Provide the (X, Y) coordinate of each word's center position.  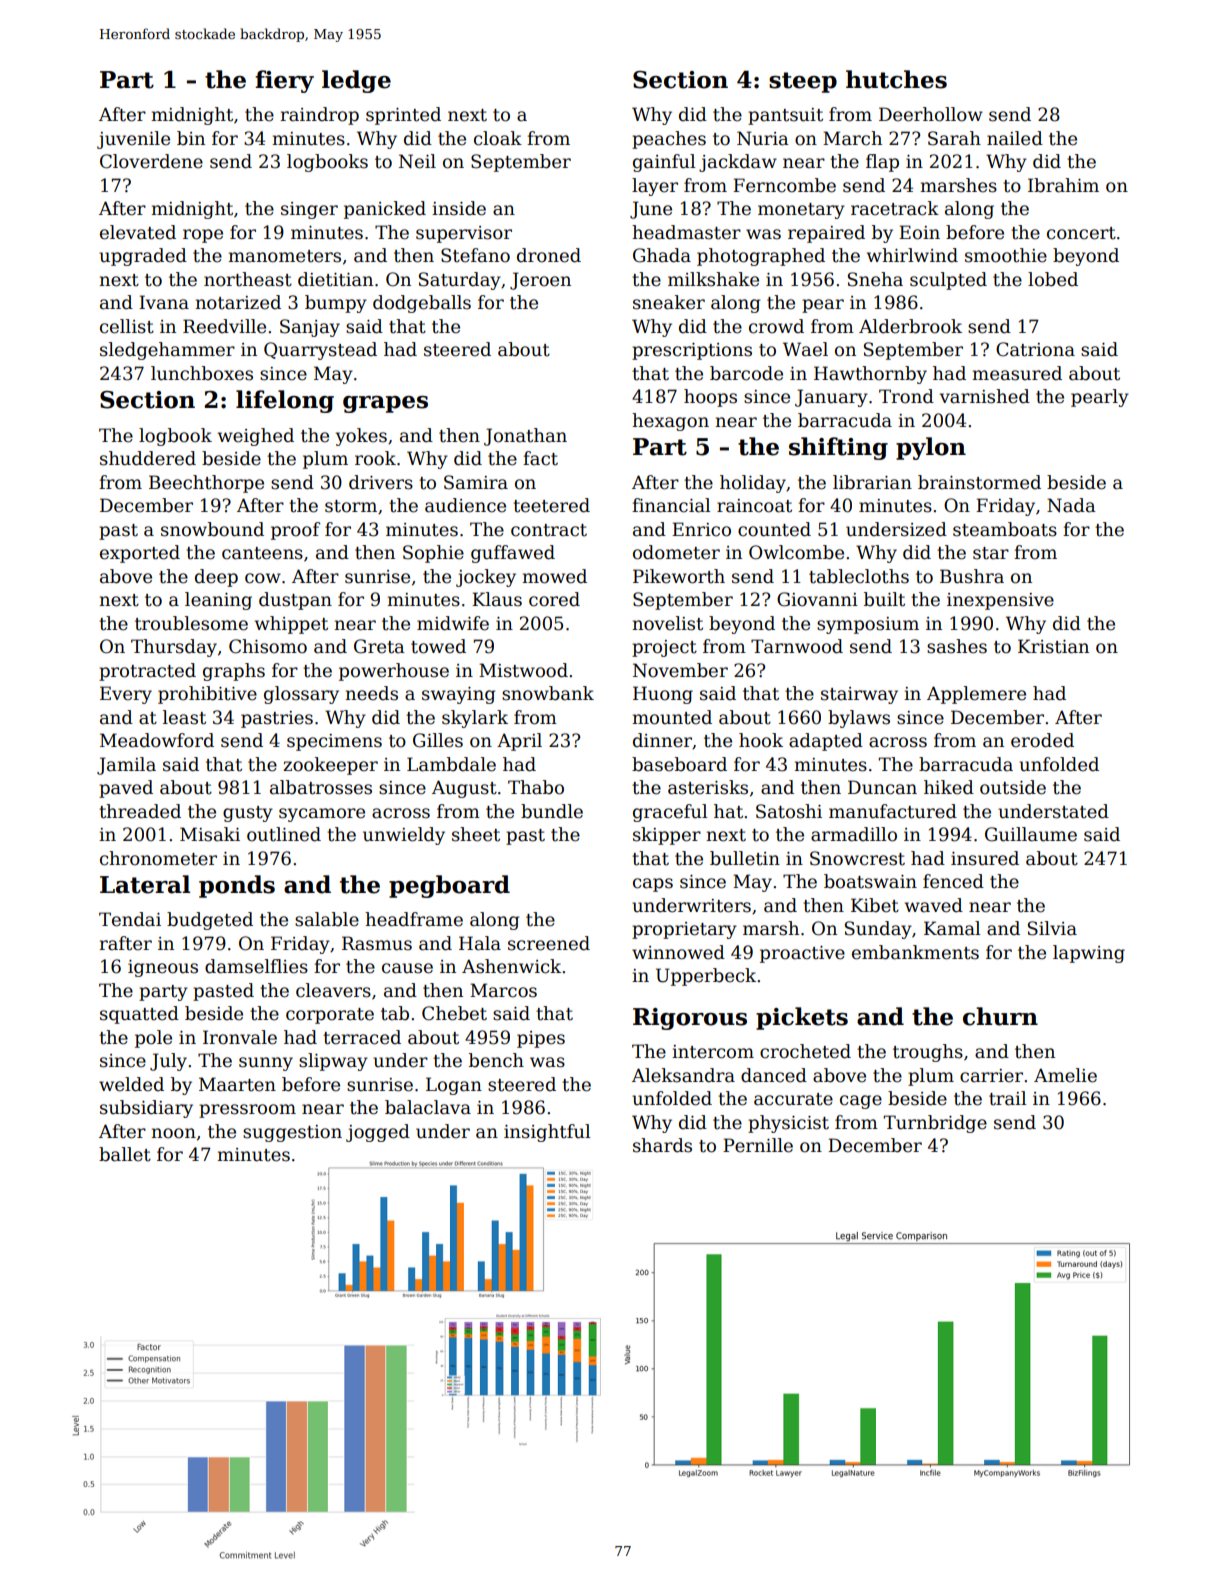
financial (671, 505)
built (884, 599)
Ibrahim (1063, 185)
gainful (664, 163)
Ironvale (240, 1037)
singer (309, 210)
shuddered (148, 458)
